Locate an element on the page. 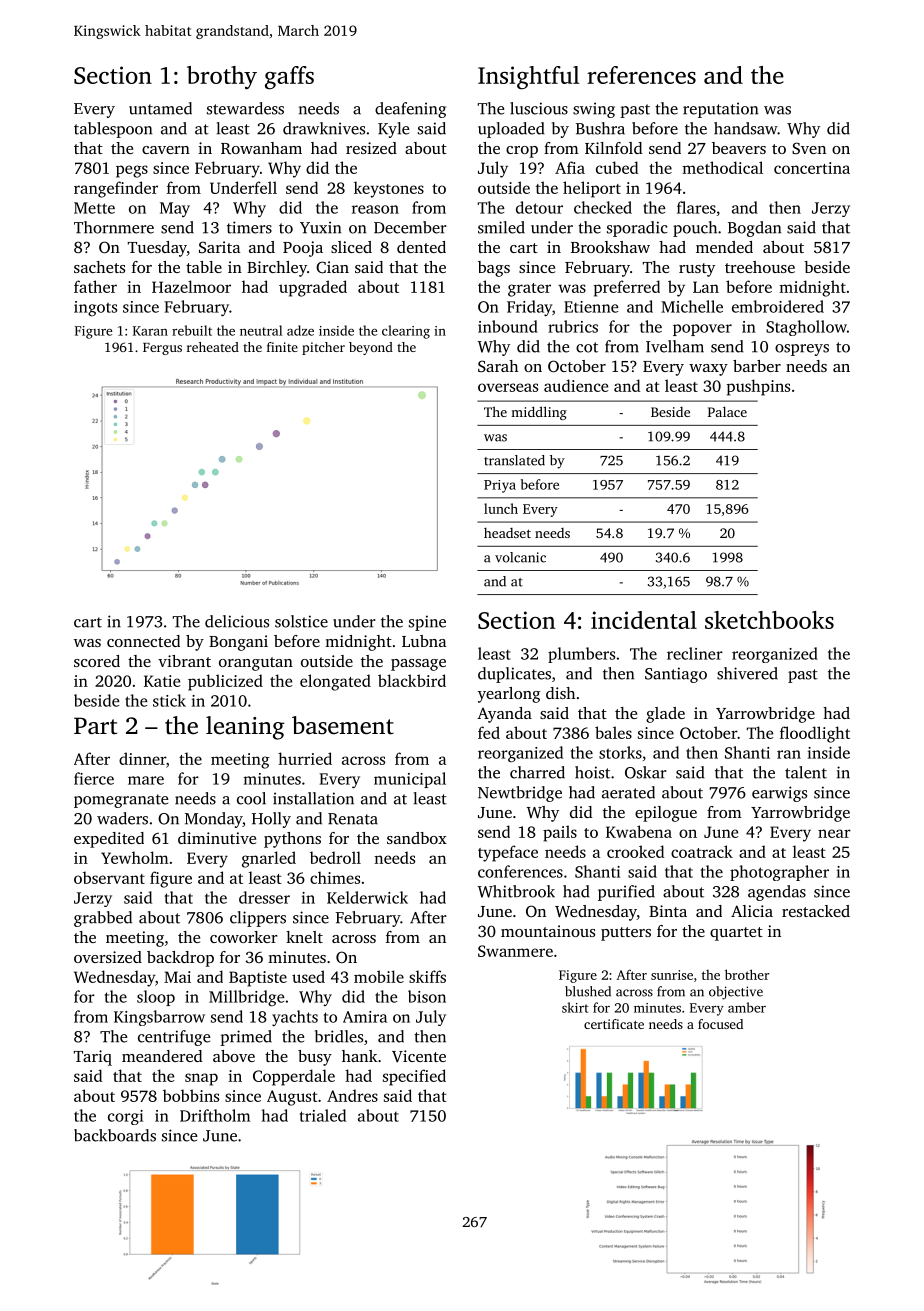 The height and width of the page is (1311, 924). solstice is located at coordinates (301, 621).
